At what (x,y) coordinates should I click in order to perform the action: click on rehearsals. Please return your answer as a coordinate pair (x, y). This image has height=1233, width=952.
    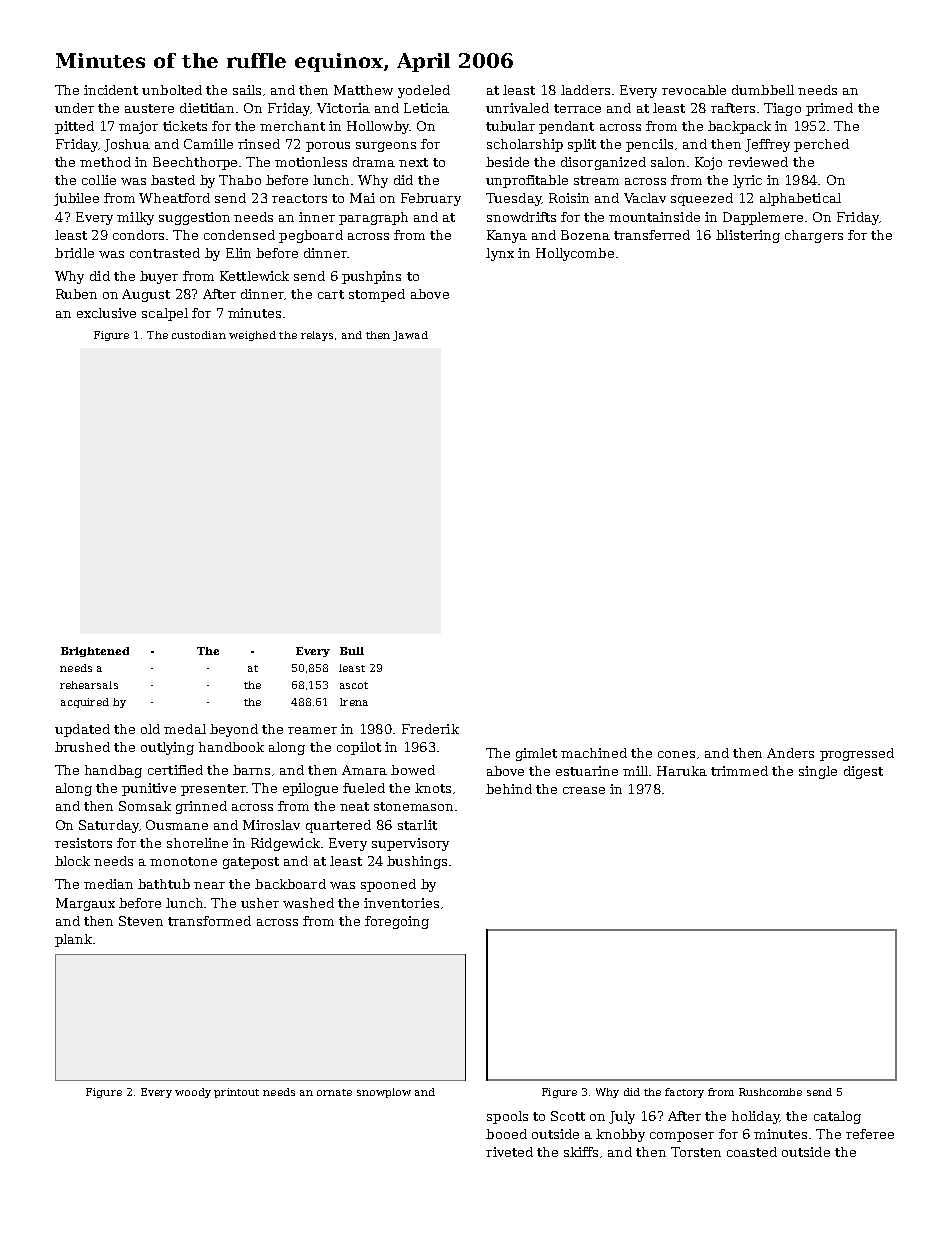
    Looking at the image, I should click on (89, 685).
